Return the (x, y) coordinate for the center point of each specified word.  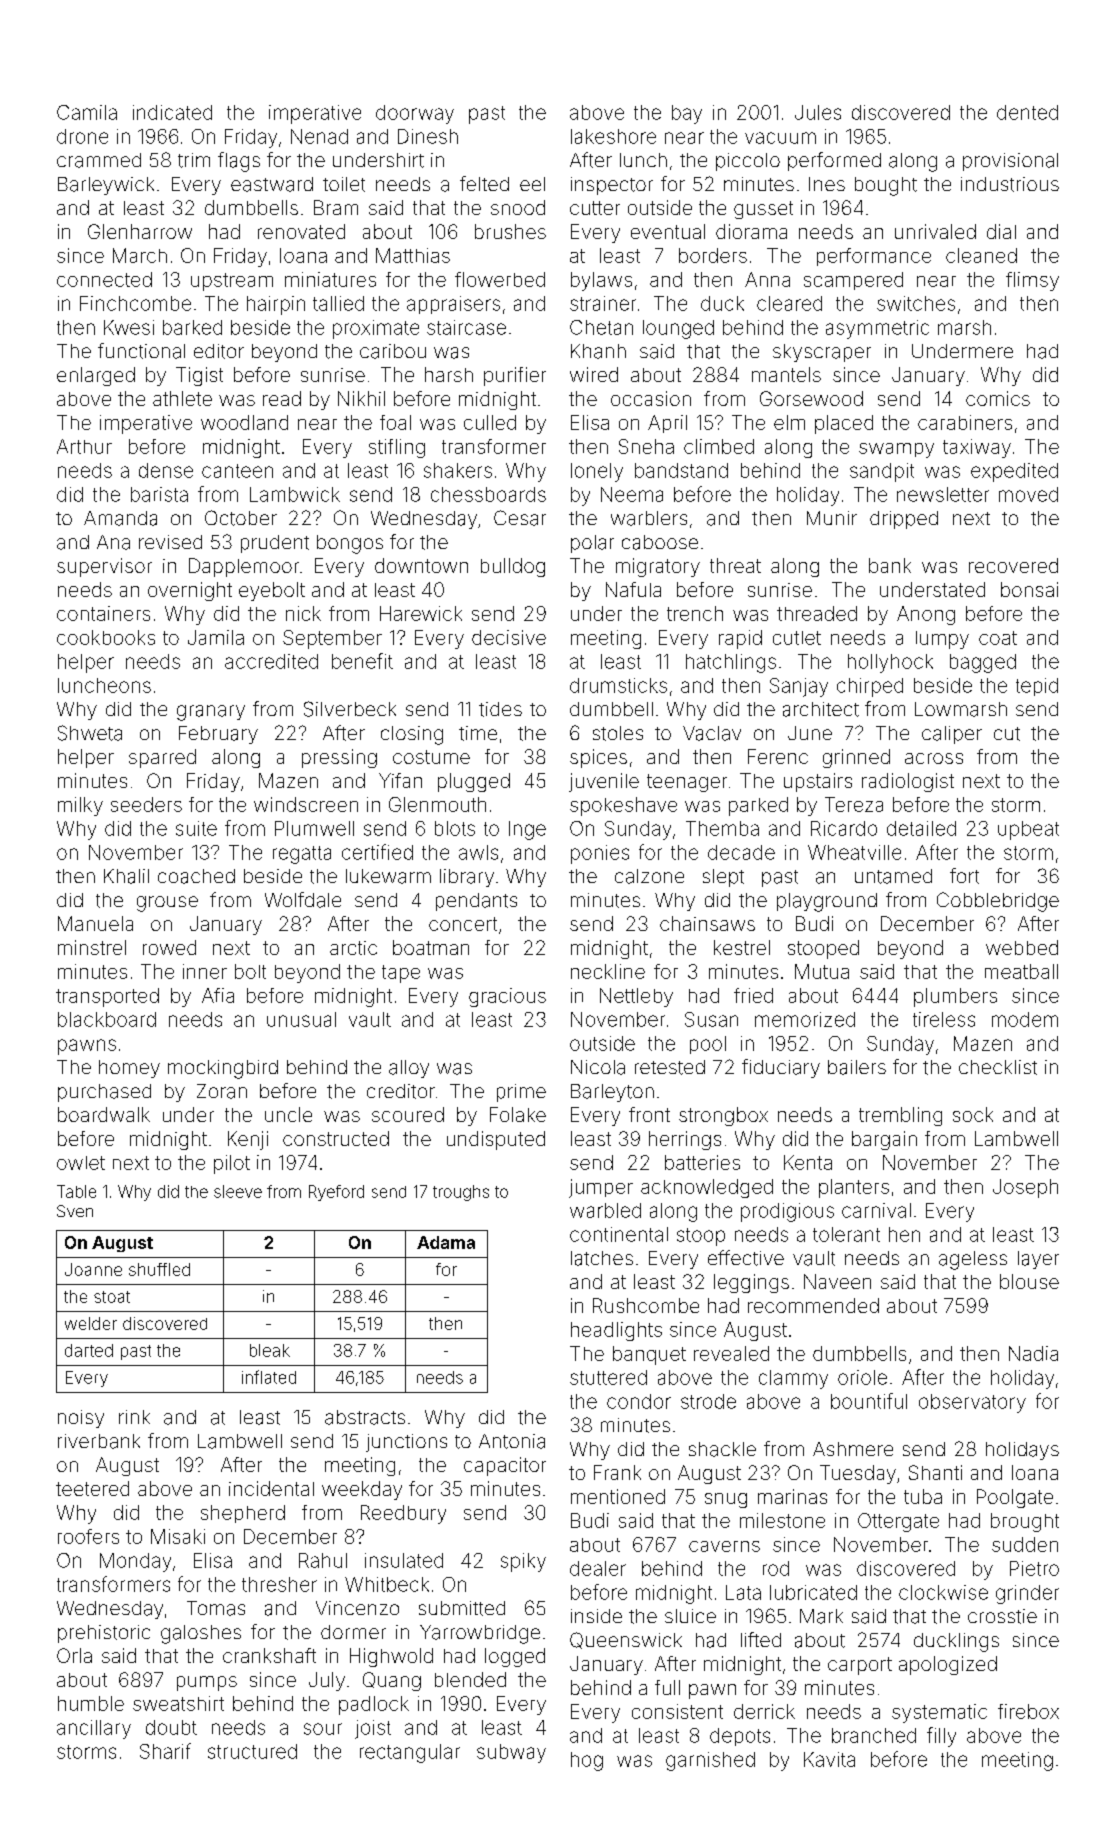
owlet (81, 1163)
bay (687, 114)
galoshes (201, 1634)
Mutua (822, 971)
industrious (1010, 184)
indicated (172, 112)
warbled (605, 1210)
